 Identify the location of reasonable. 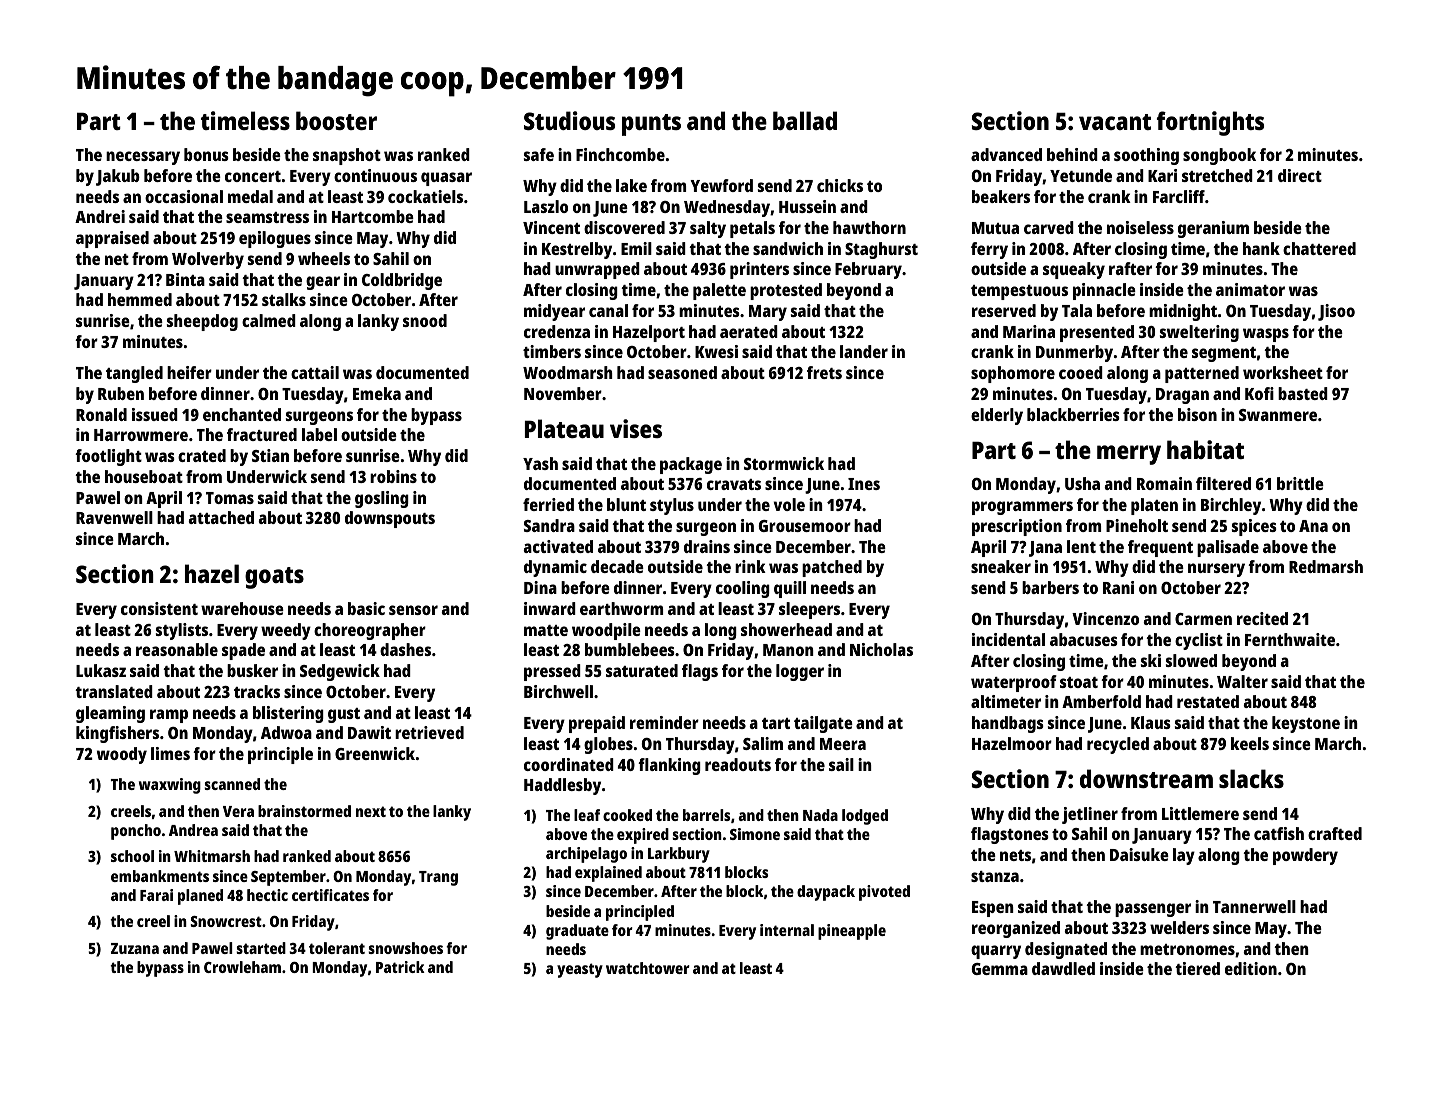
(177, 649).
